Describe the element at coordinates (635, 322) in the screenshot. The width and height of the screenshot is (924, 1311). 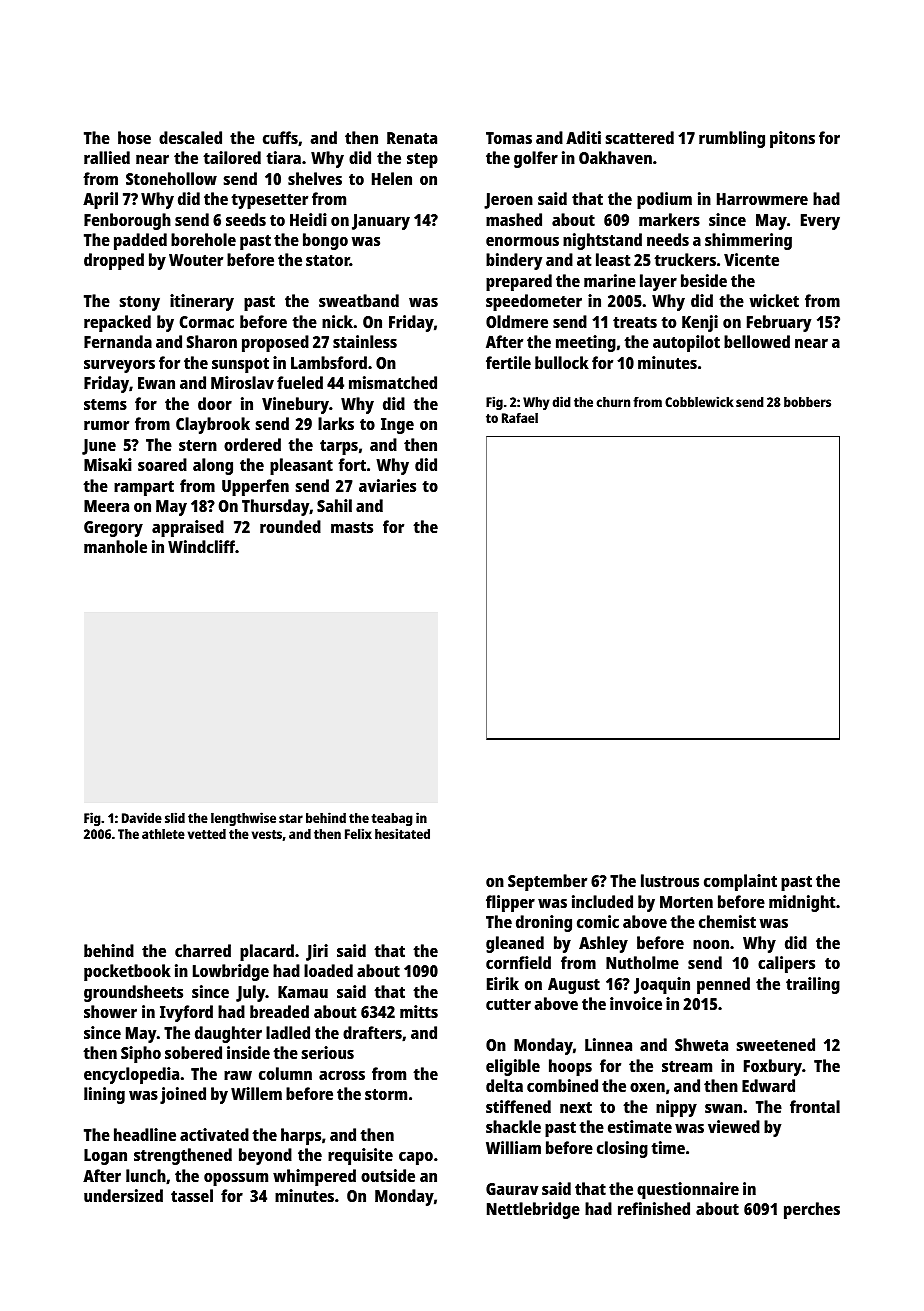
I see `treats` at that location.
